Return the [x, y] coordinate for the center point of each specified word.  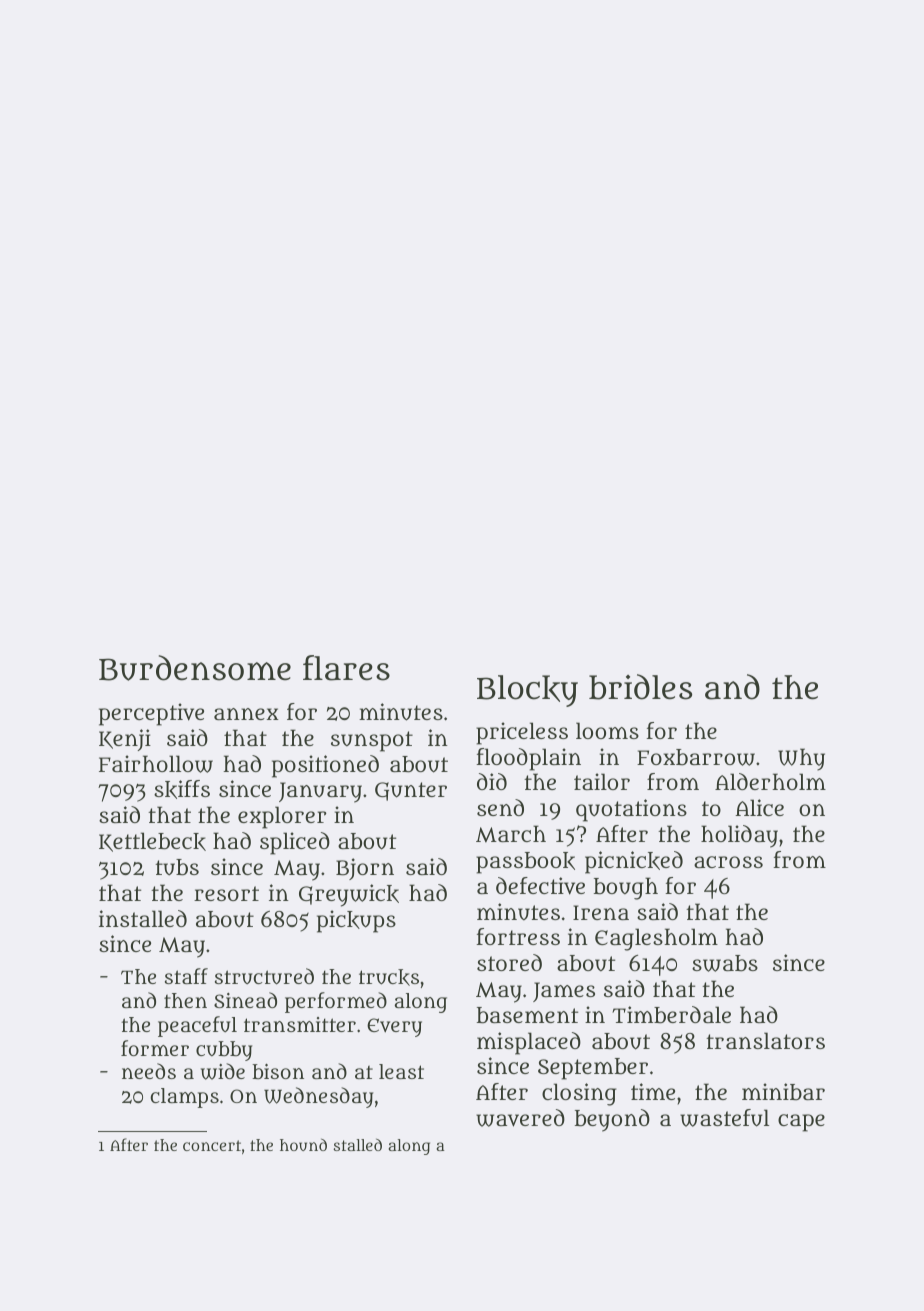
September [593, 1069]
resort [226, 893]
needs [149, 1071]
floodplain [528, 759]
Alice [759, 807]
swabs [725, 963]
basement [527, 1015]
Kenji [125, 740]
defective [540, 886]
